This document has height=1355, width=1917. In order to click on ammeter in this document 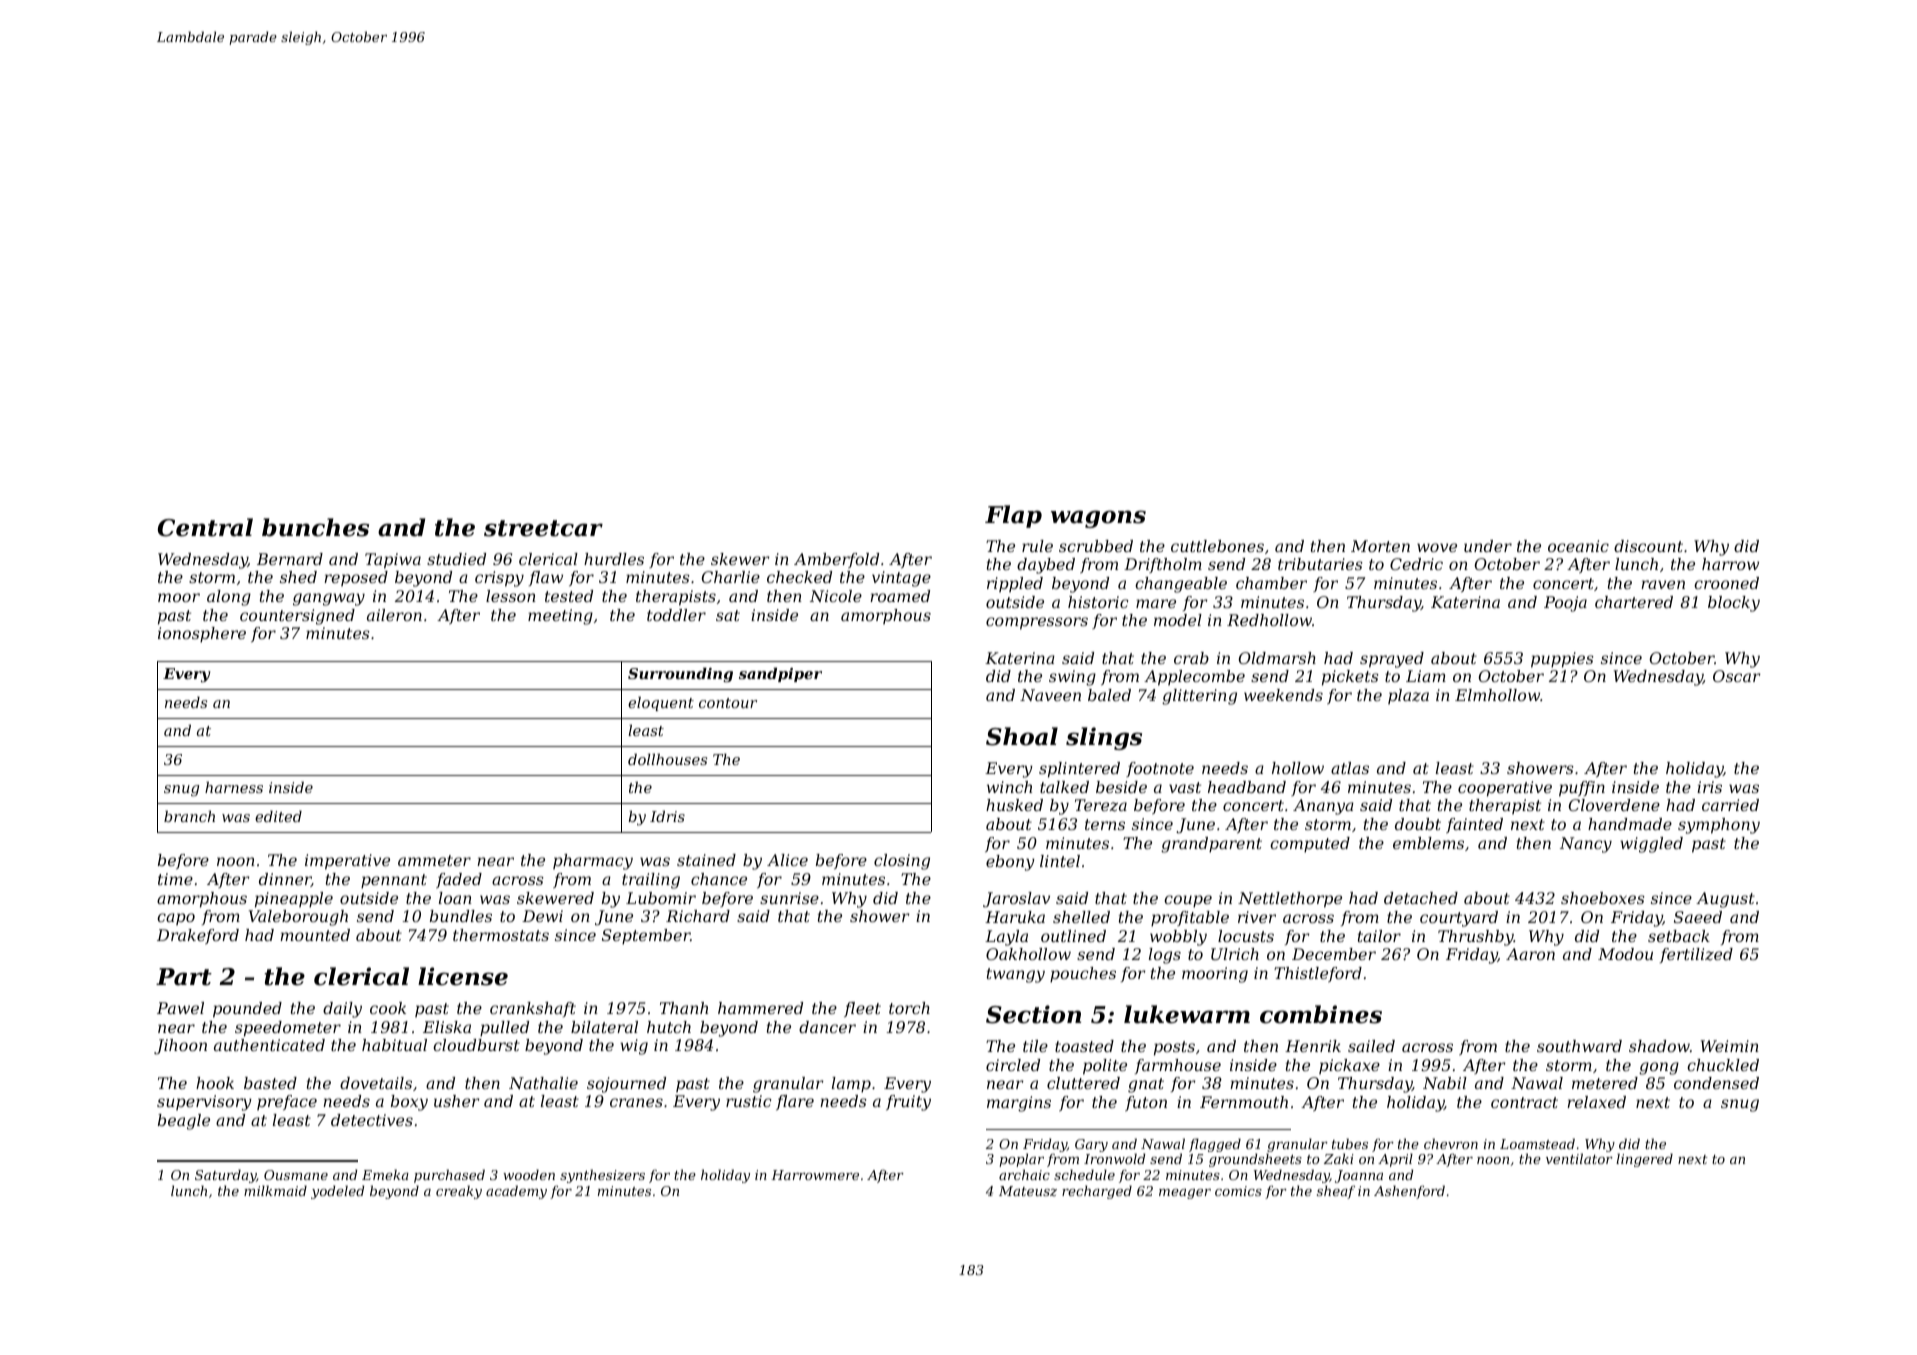, I will do `click(434, 860)`.
